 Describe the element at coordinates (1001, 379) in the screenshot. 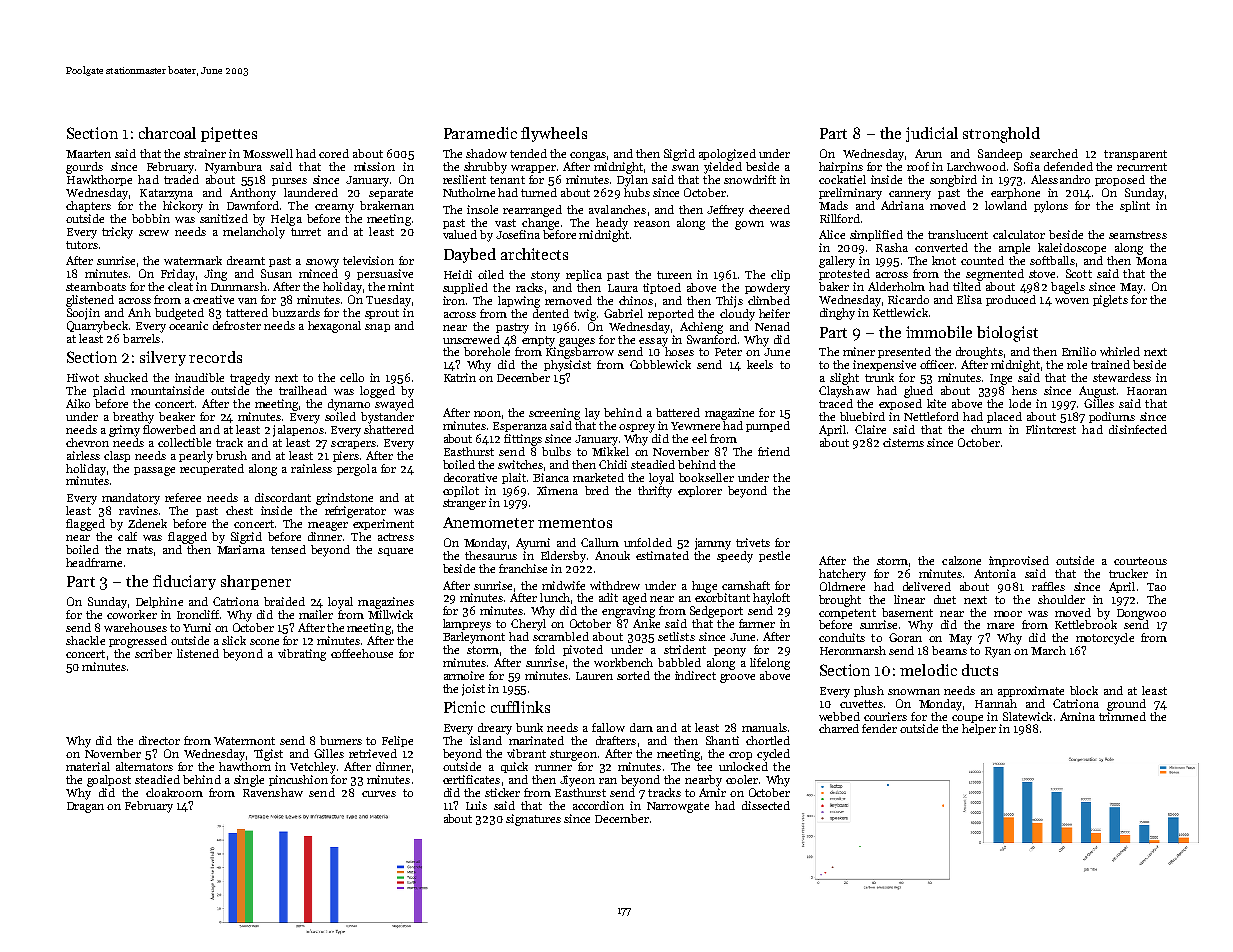

I see `Inge` at that location.
